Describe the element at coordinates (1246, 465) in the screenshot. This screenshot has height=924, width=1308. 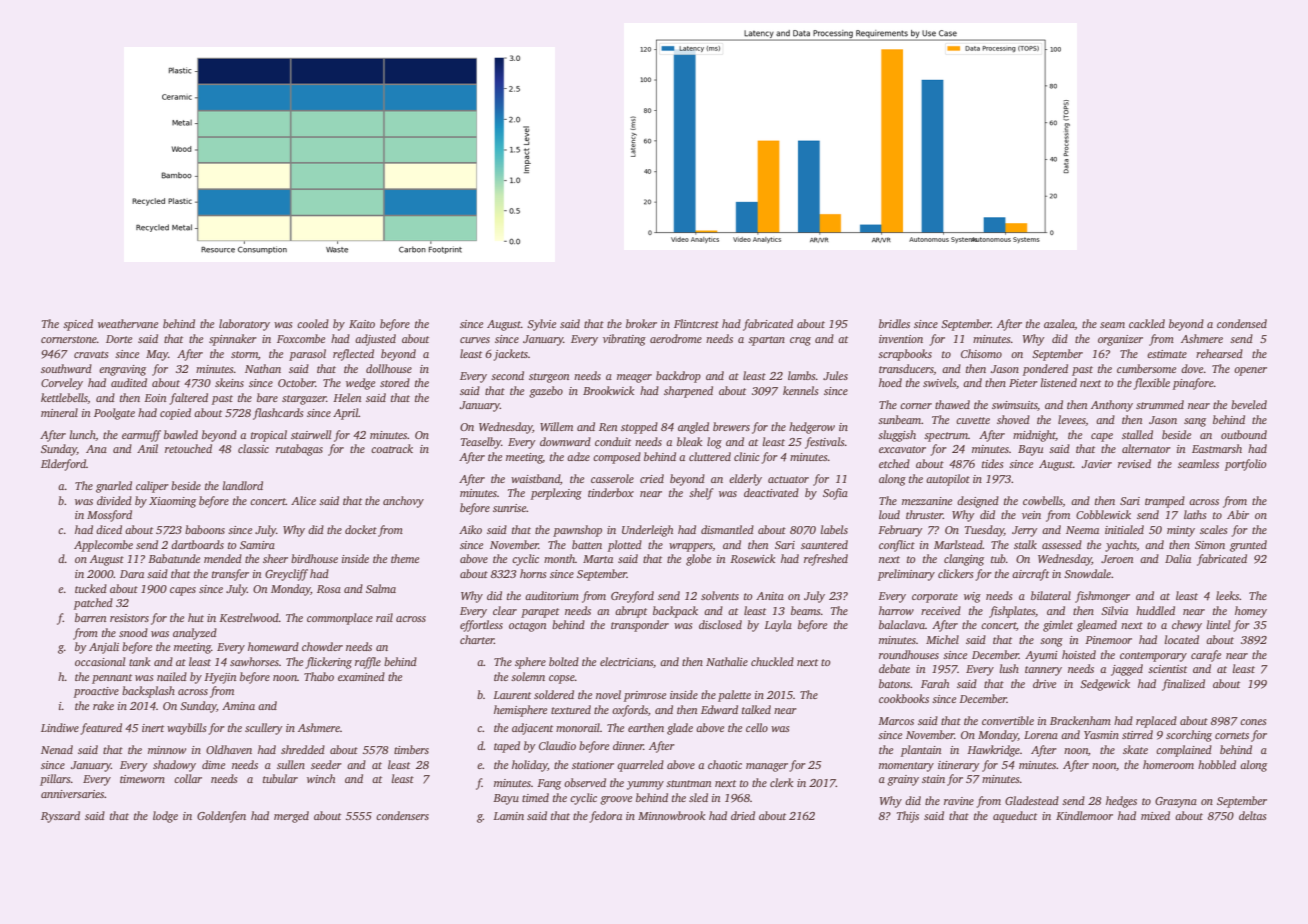
I see `portfolio` at that location.
